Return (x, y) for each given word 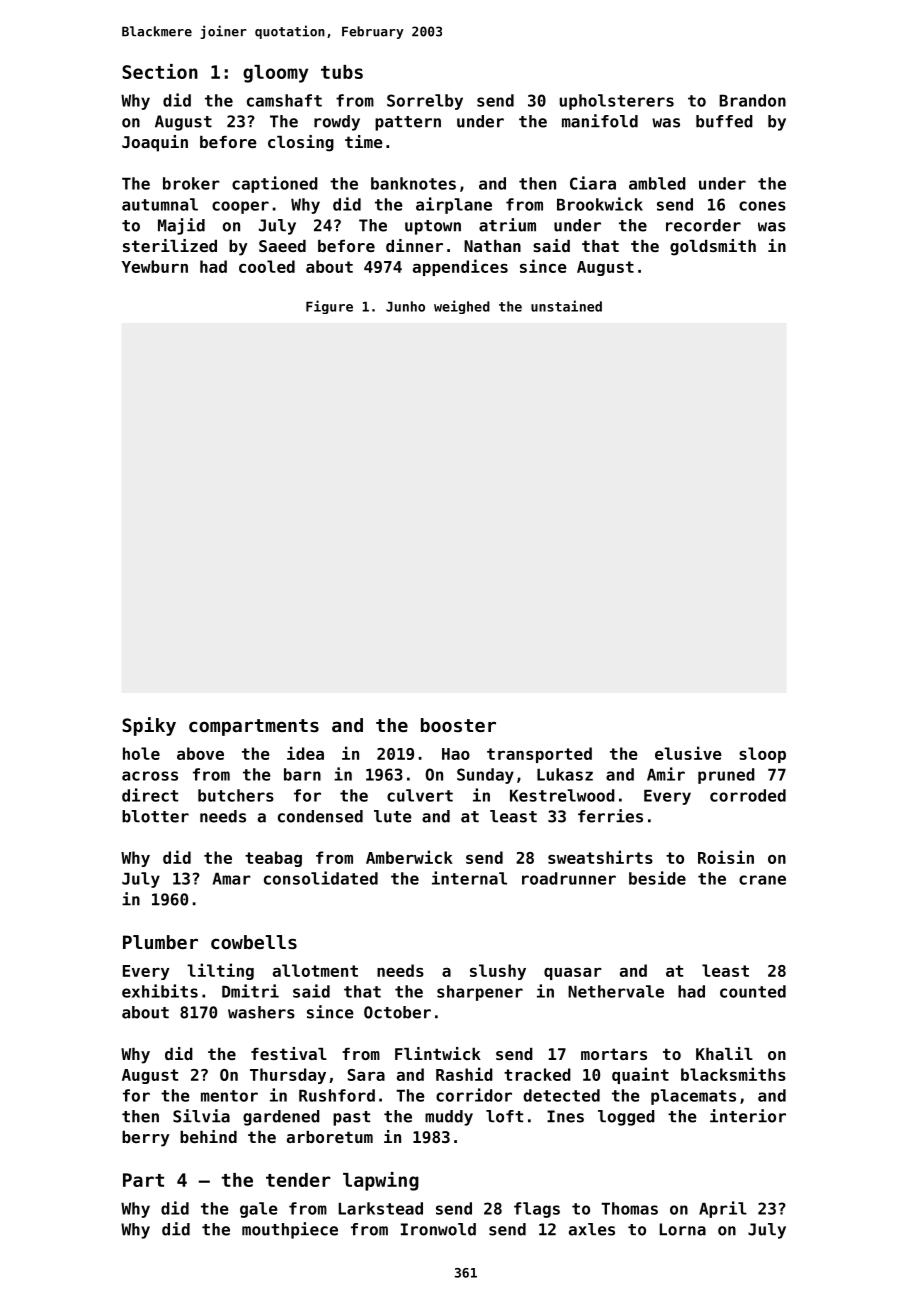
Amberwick (409, 857)
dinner (414, 245)
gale (259, 1210)
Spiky (149, 726)
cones (762, 206)
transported (539, 755)
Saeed (282, 246)
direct (150, 795)
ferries (610, 816)
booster (458, 725)
